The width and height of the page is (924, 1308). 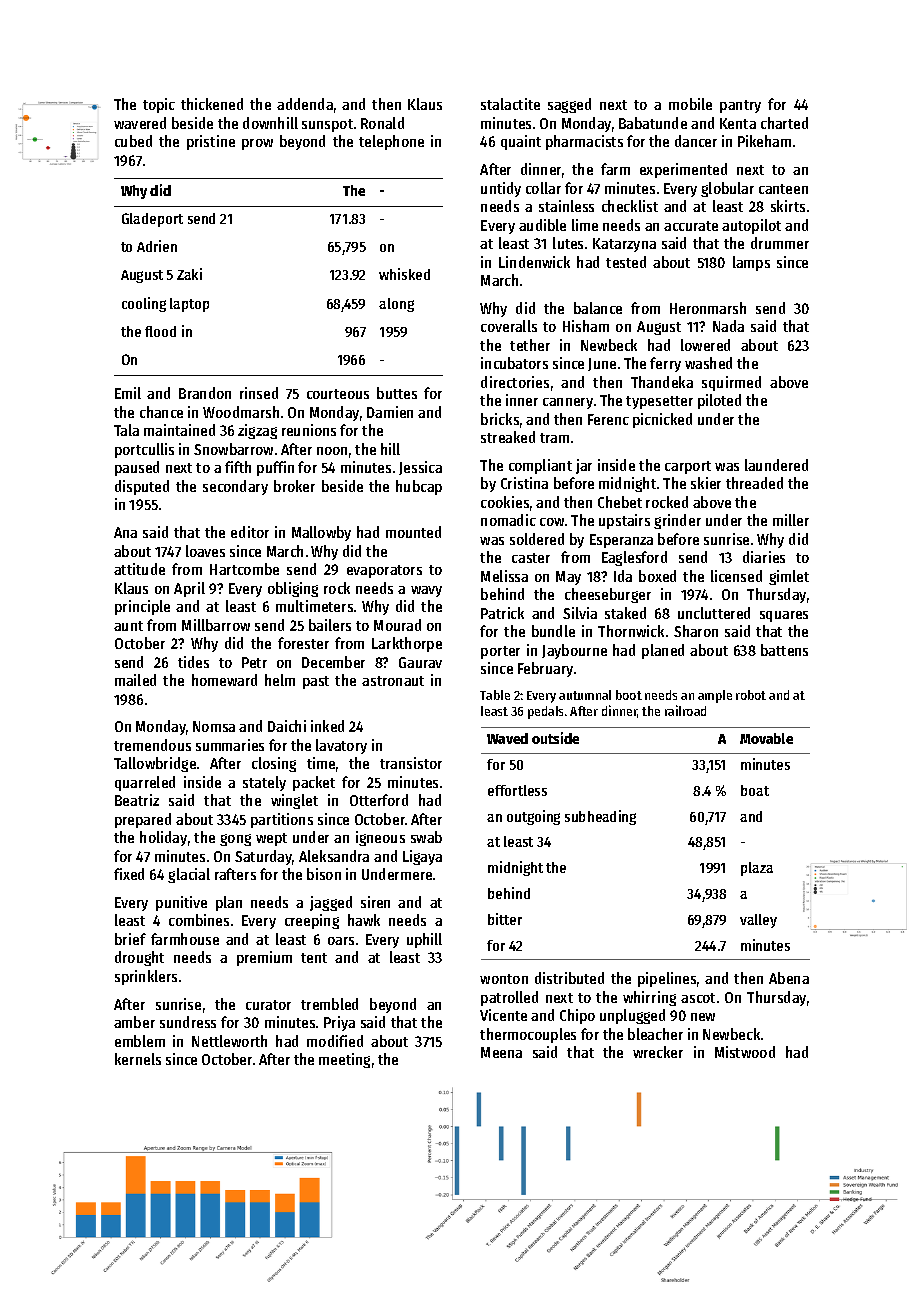 I want to click on drummer, so click(x=780, y=243).
